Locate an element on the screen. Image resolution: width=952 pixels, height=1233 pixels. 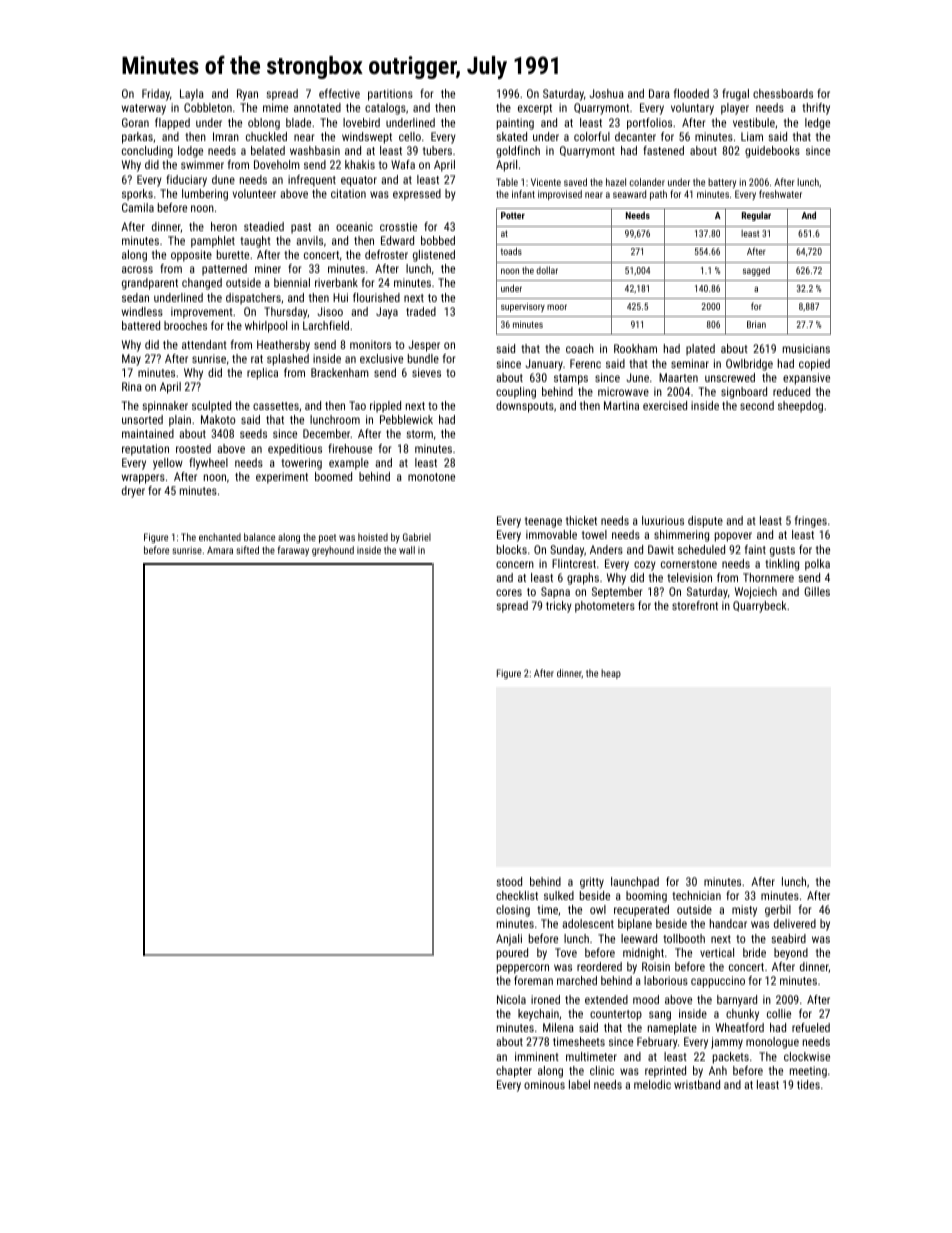
freshwater is located at coordinates (780, 194).
